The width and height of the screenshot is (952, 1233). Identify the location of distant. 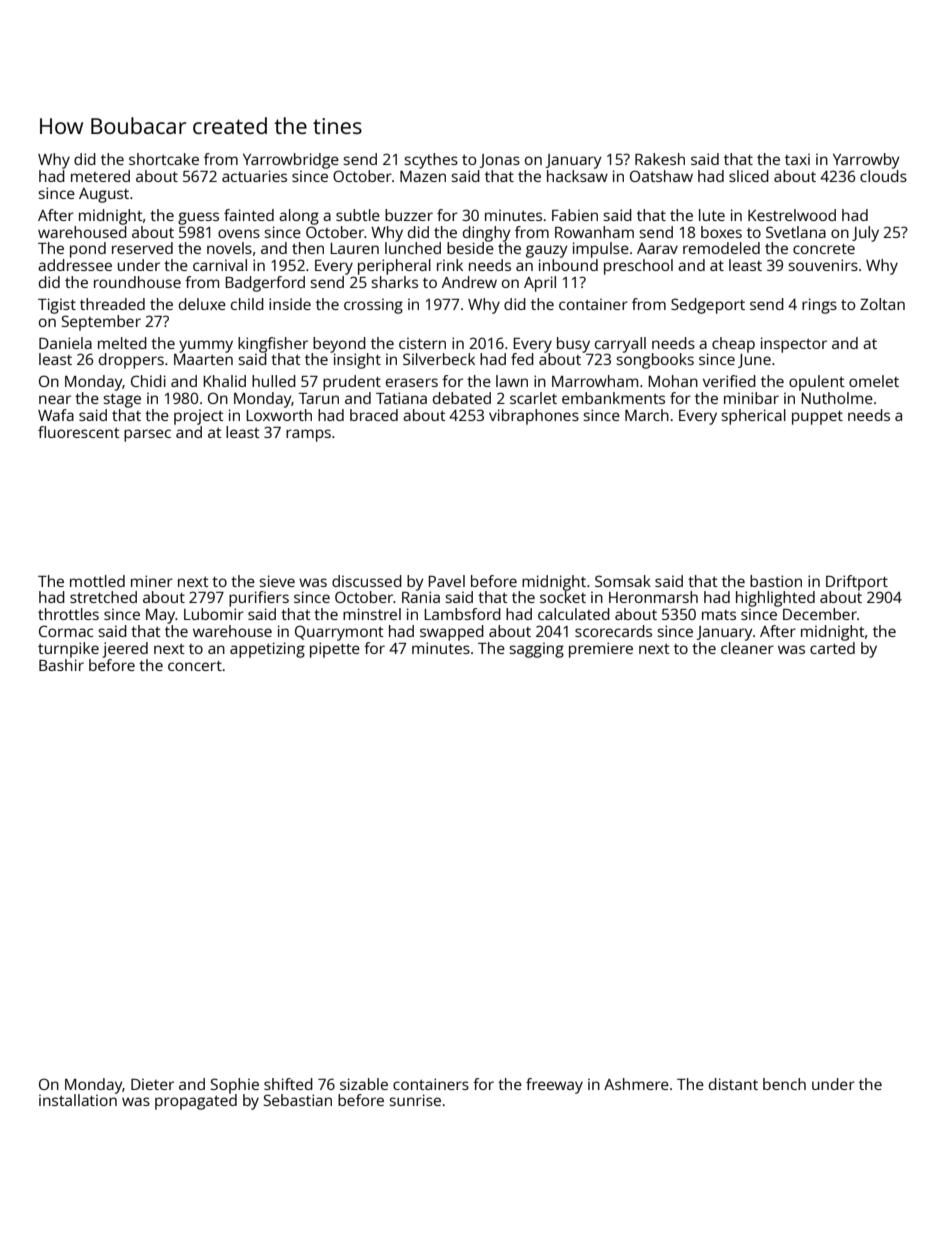
(733, 1084).
